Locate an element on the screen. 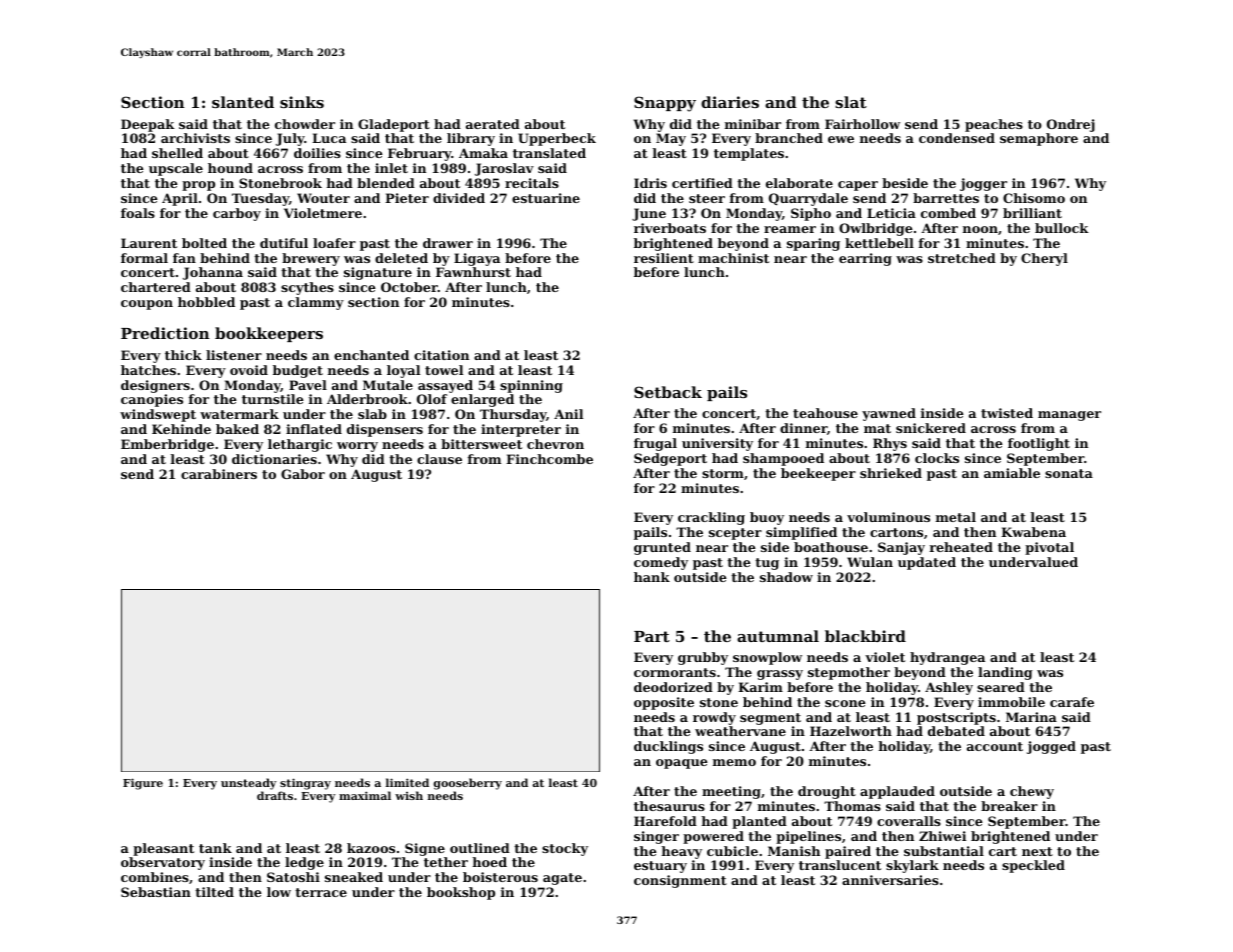  sonata is located at coordinates (1069, 473).
